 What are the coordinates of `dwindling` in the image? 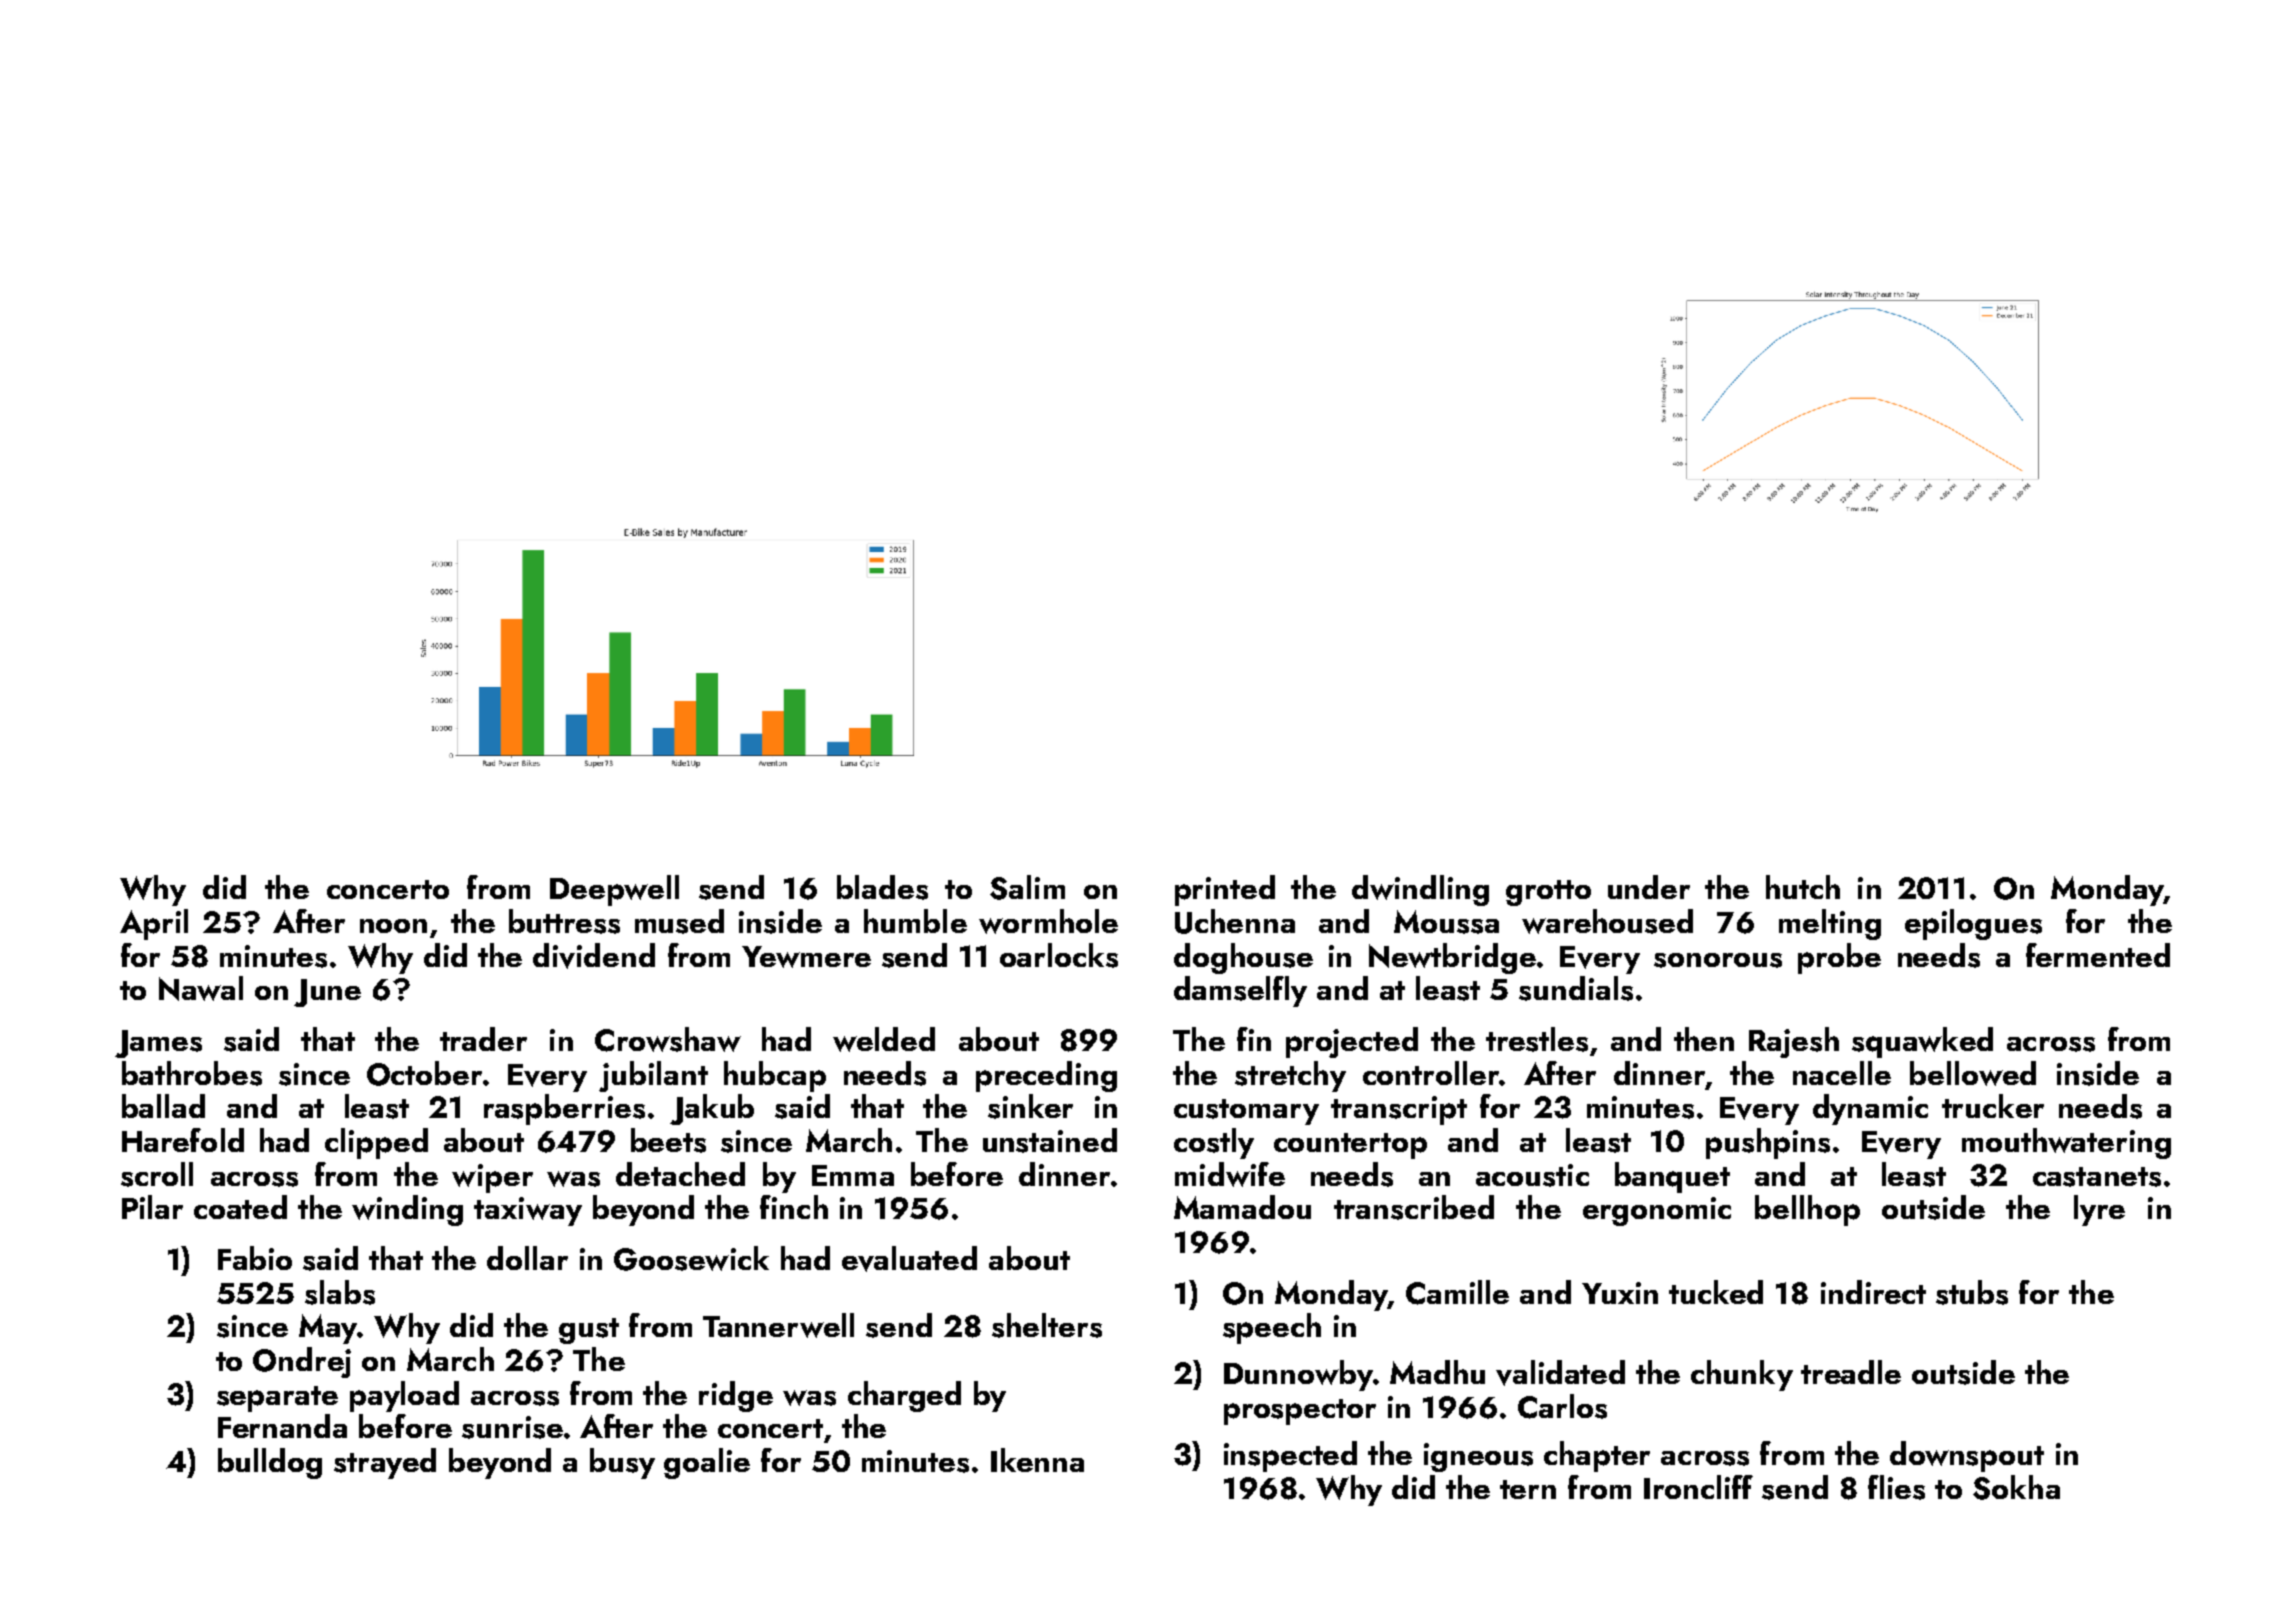 It's located at (1420, 890).
